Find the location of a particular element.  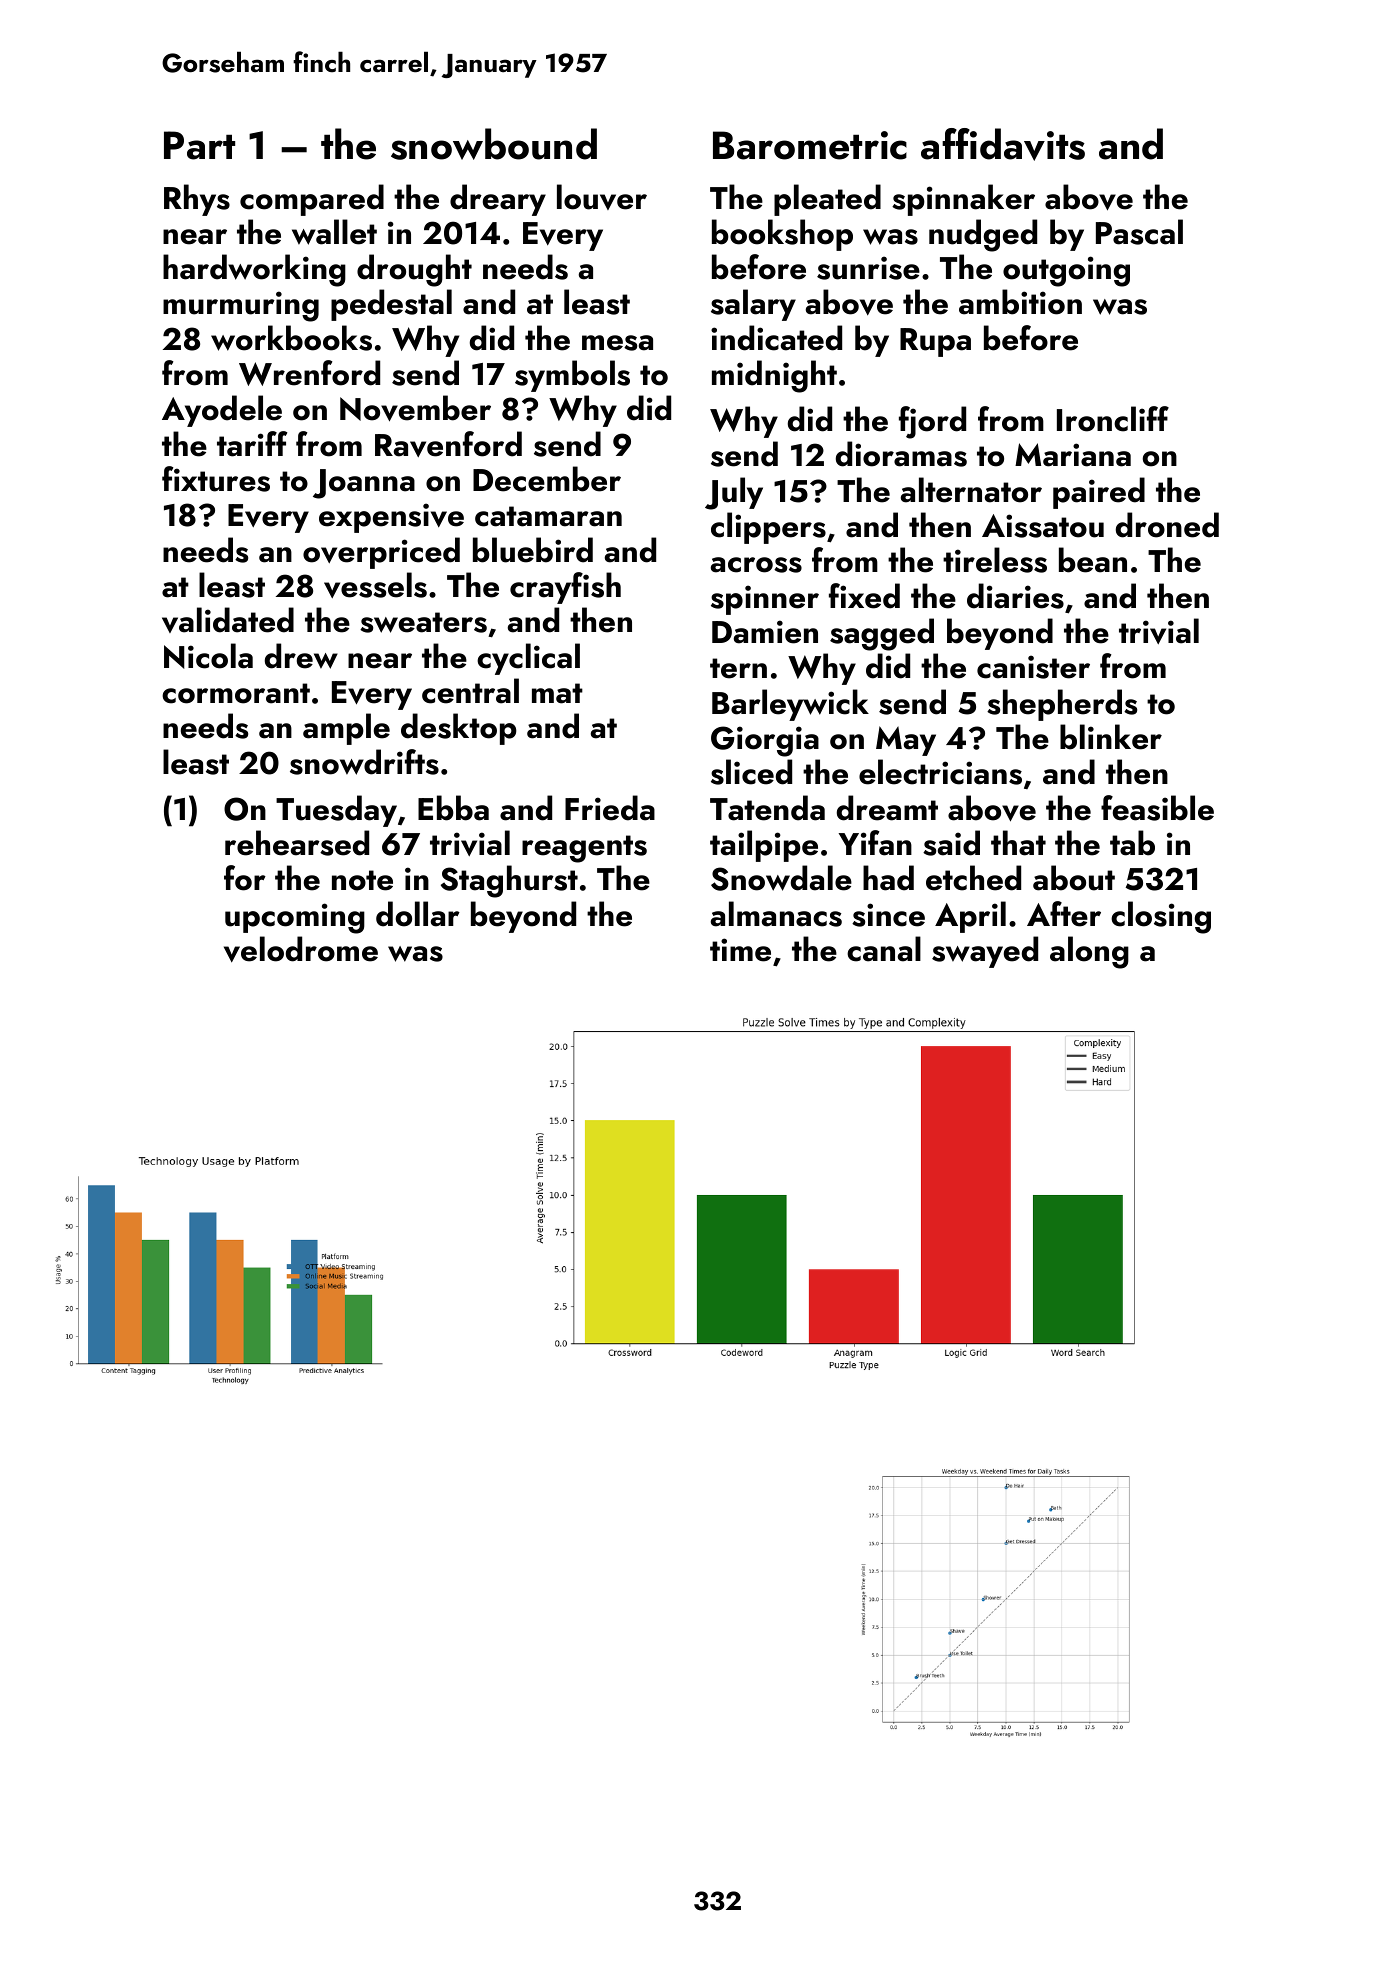

dollar is located at coordinates (418, 914).
